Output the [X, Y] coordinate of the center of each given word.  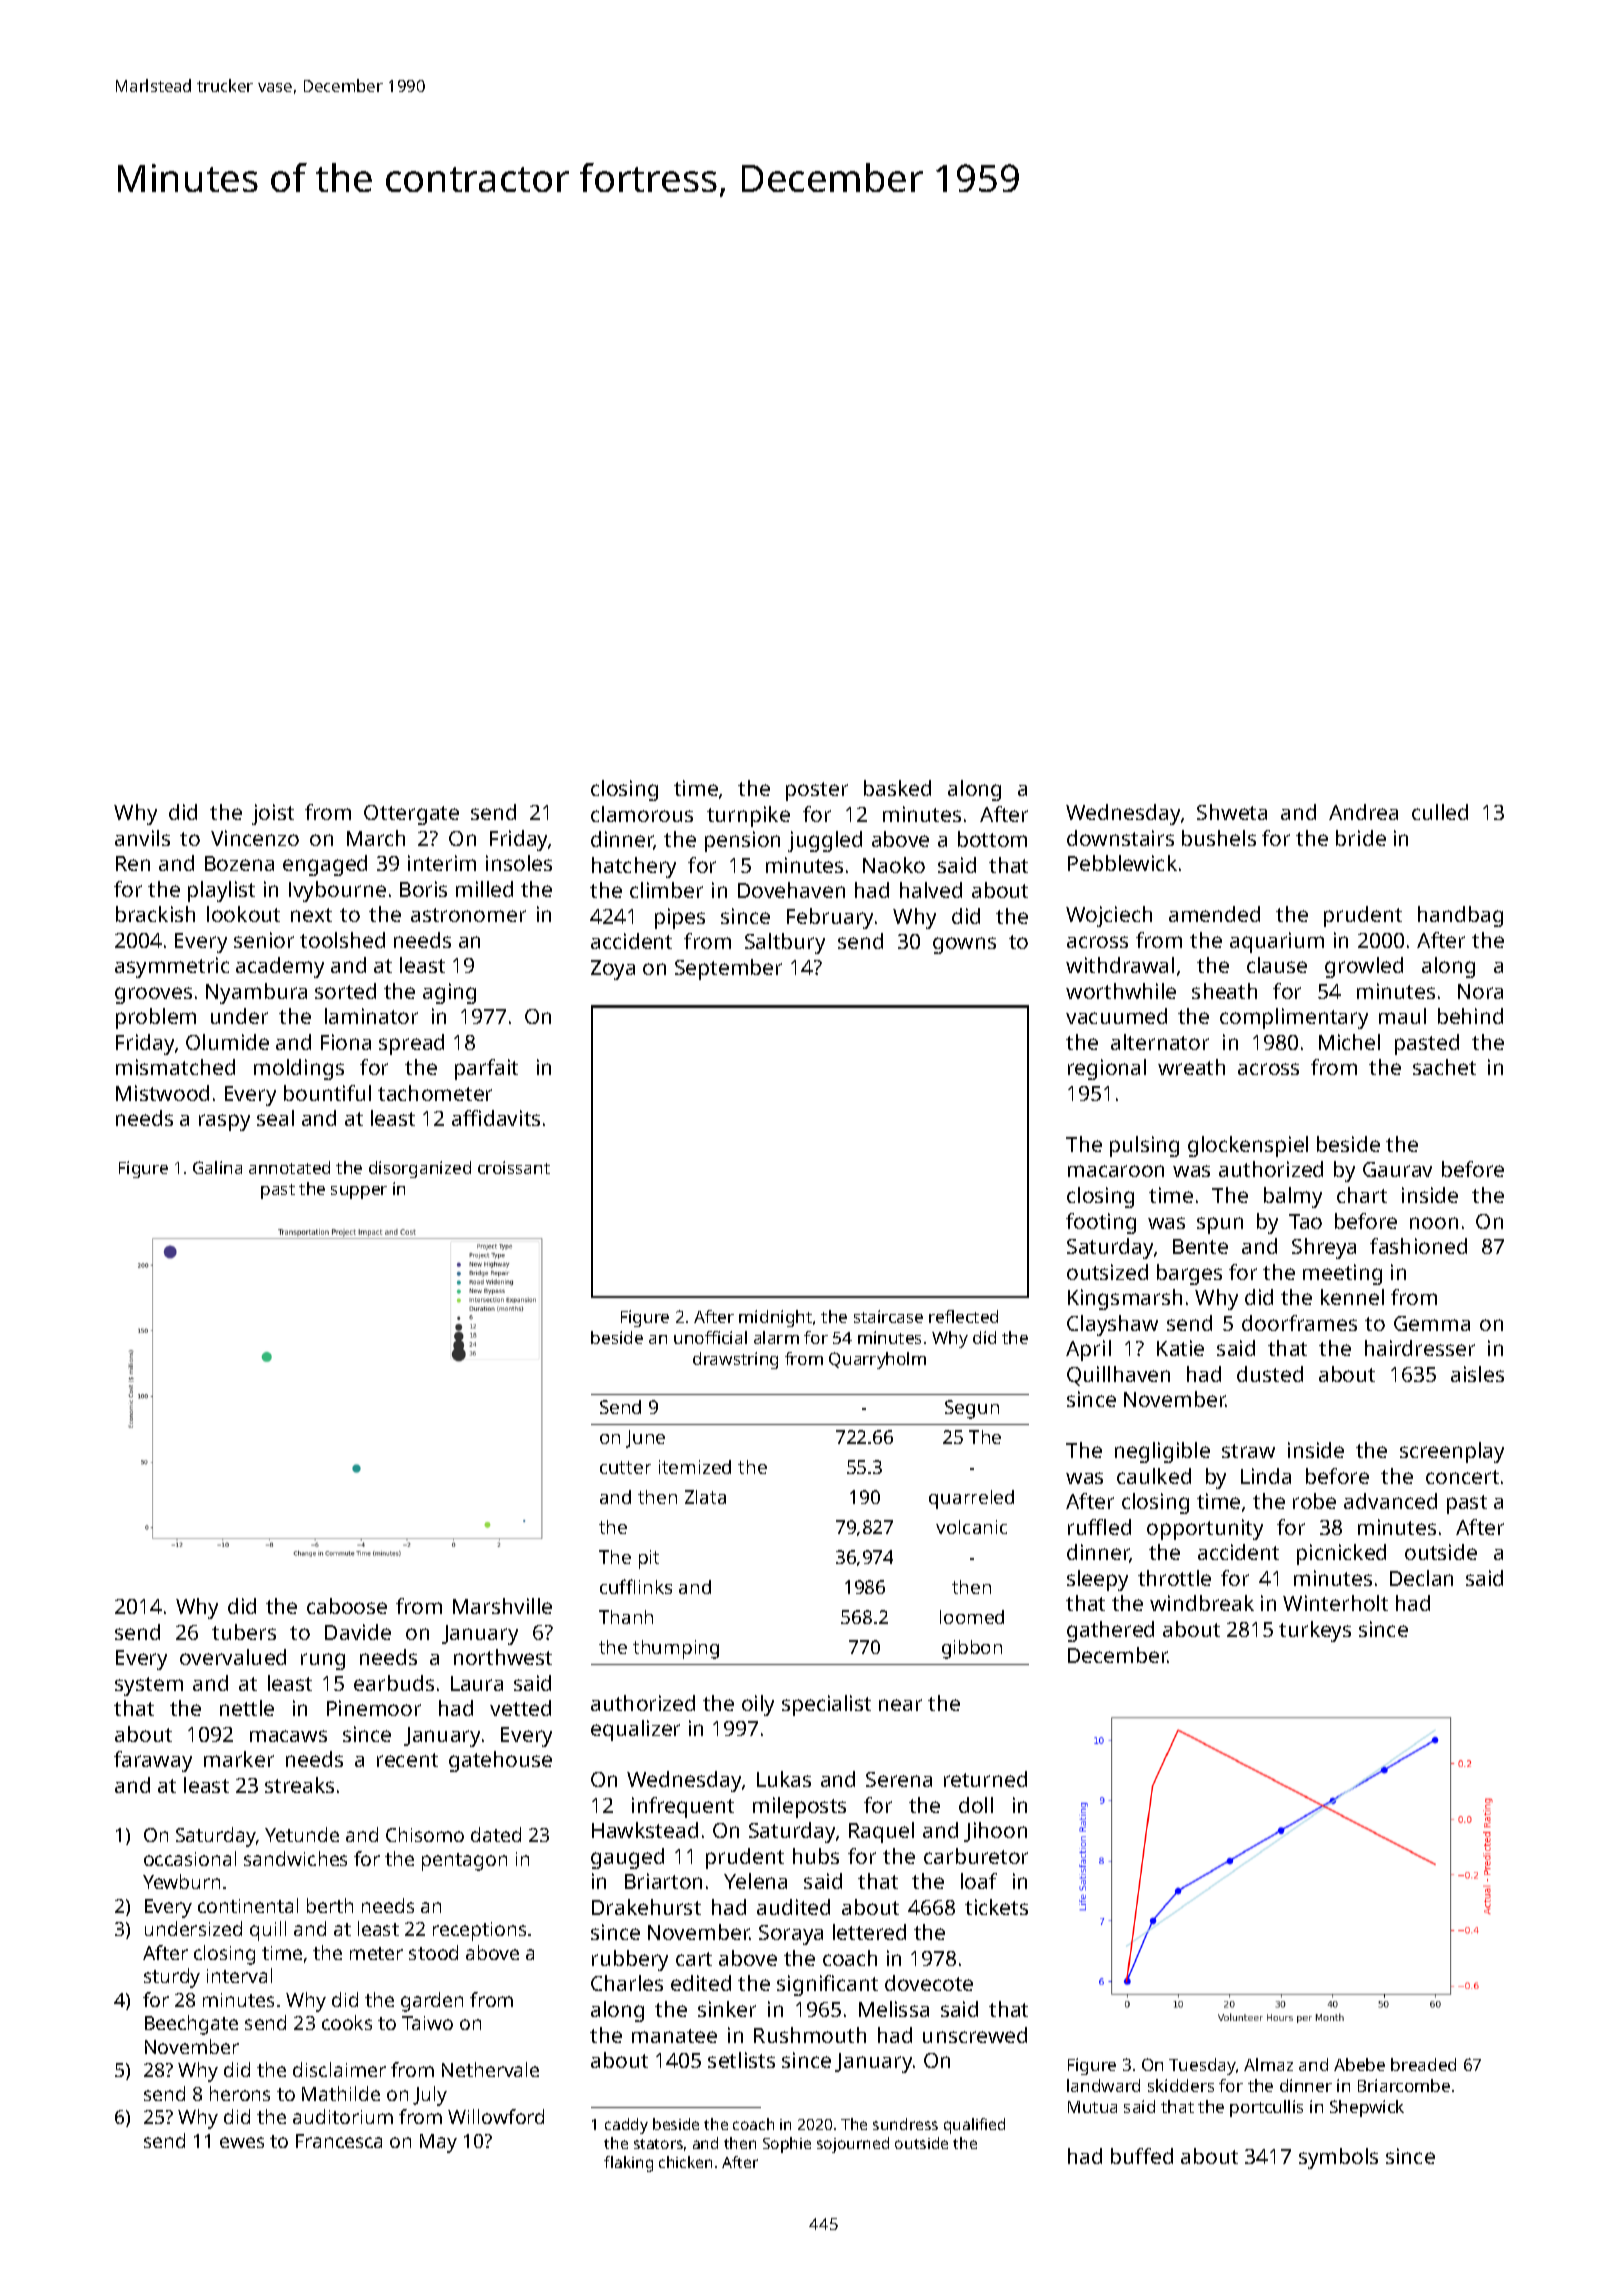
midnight [775, 1318]
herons [240, 2093]
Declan [1421, 1578]
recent [407, 1760]
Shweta [1232, 812]
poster [817, 791]
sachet [1444, 1067]
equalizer [635, 1730]
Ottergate [411, 815]
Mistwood [162, 1093]
